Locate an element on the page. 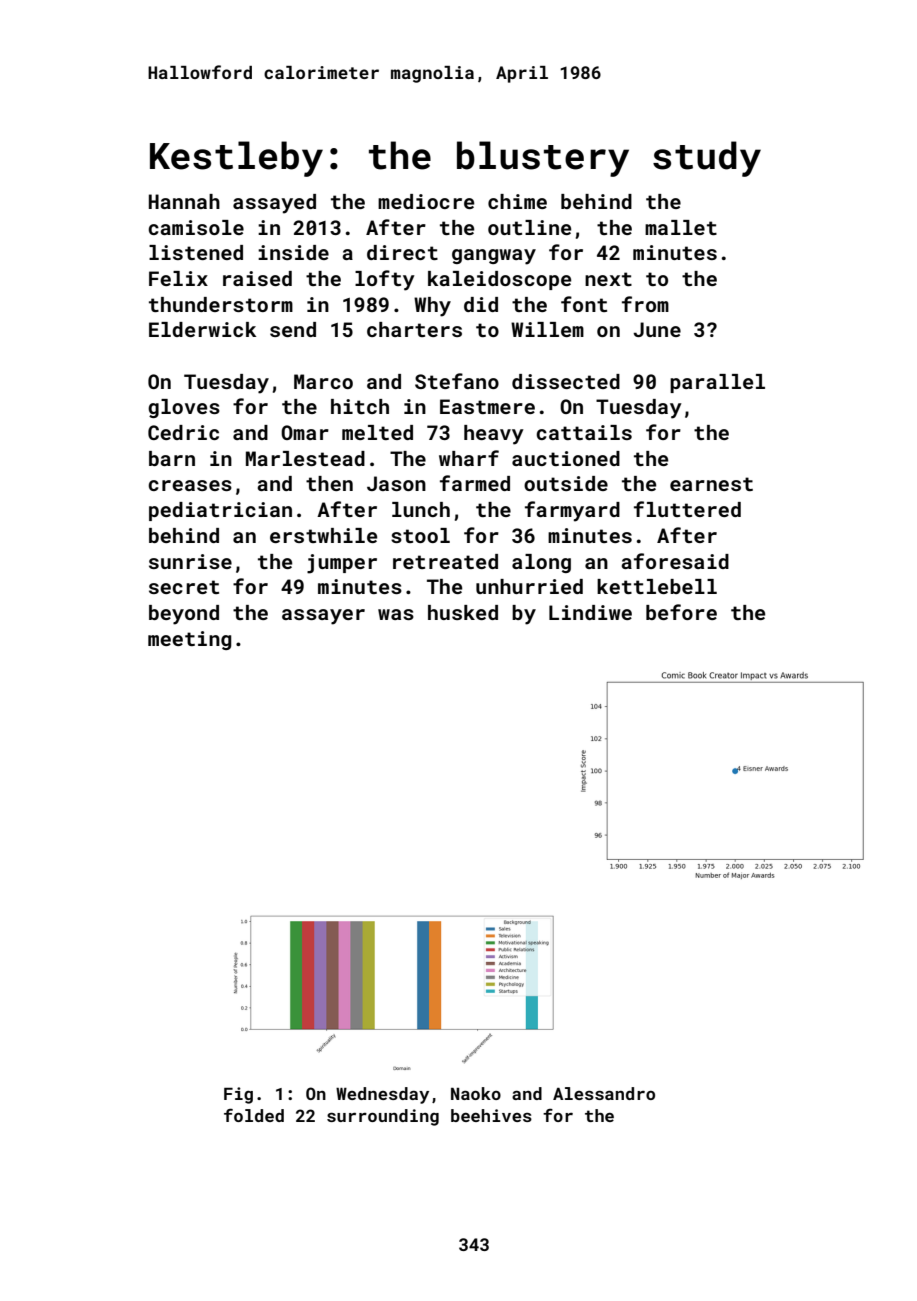  Naoko is located at coordinates (476, 1093).
